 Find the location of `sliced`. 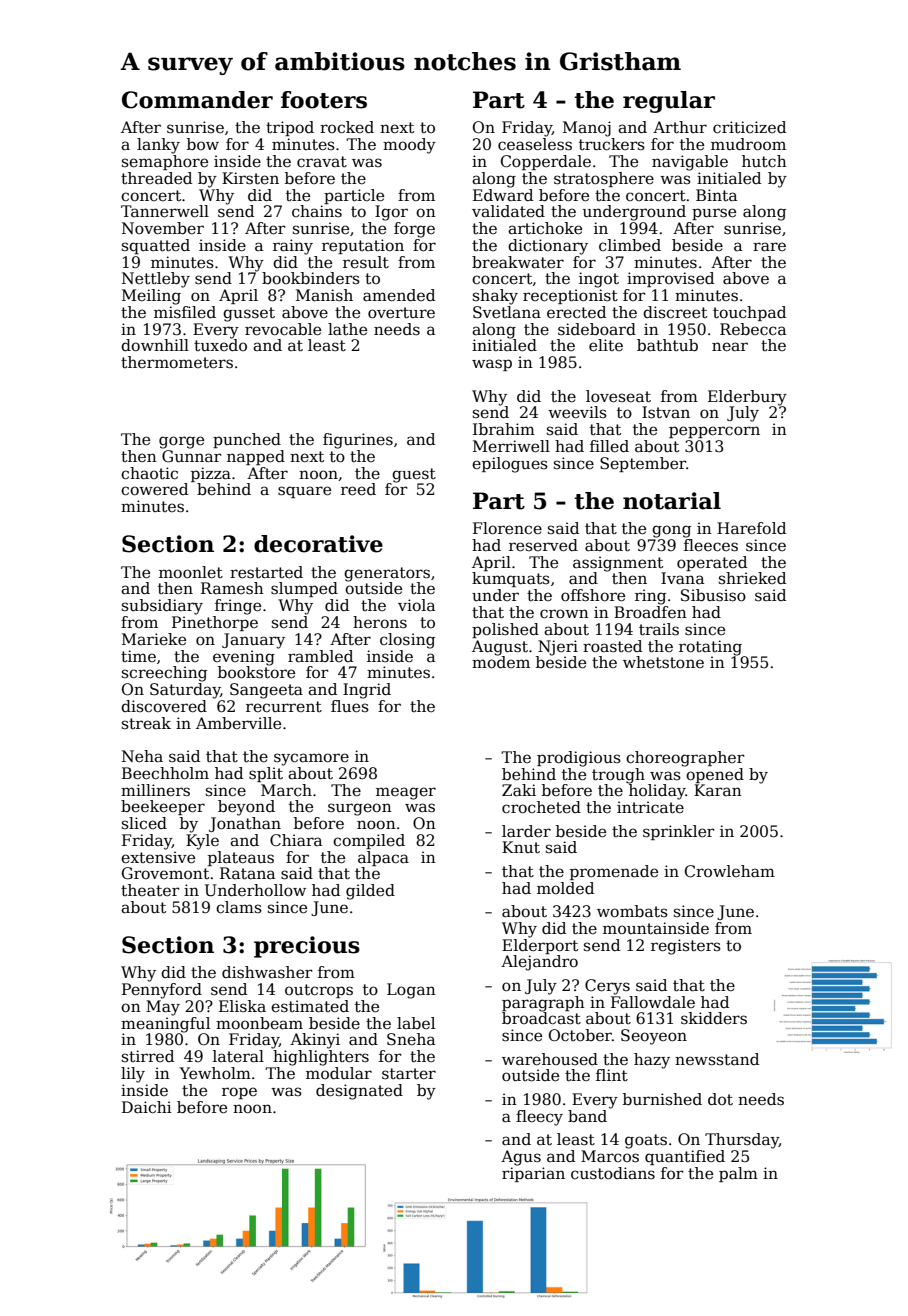

sliced is located at coordinates (144, 823).
